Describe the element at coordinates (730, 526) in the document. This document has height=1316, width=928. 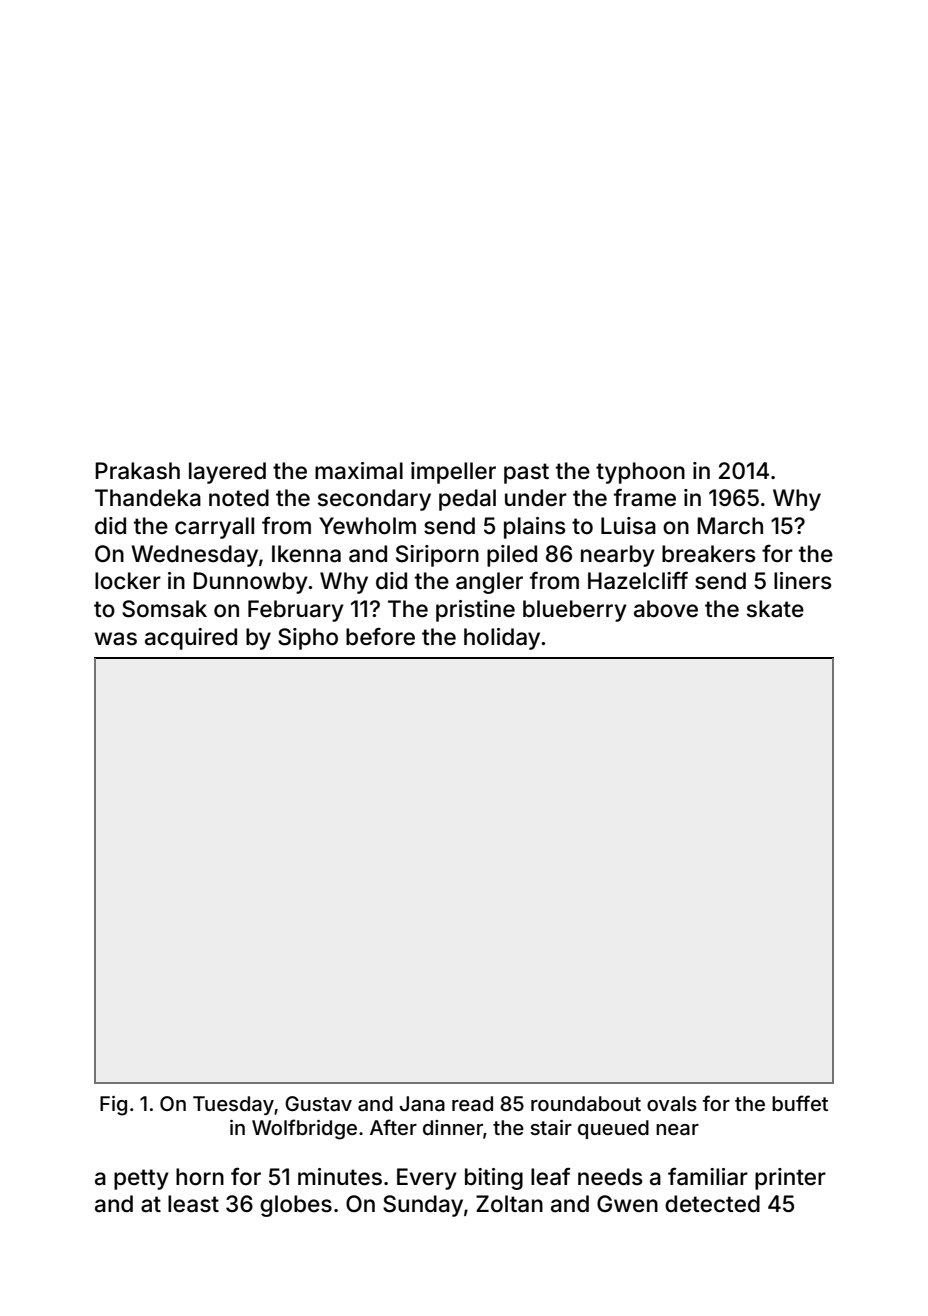
I see `March` at that location.
